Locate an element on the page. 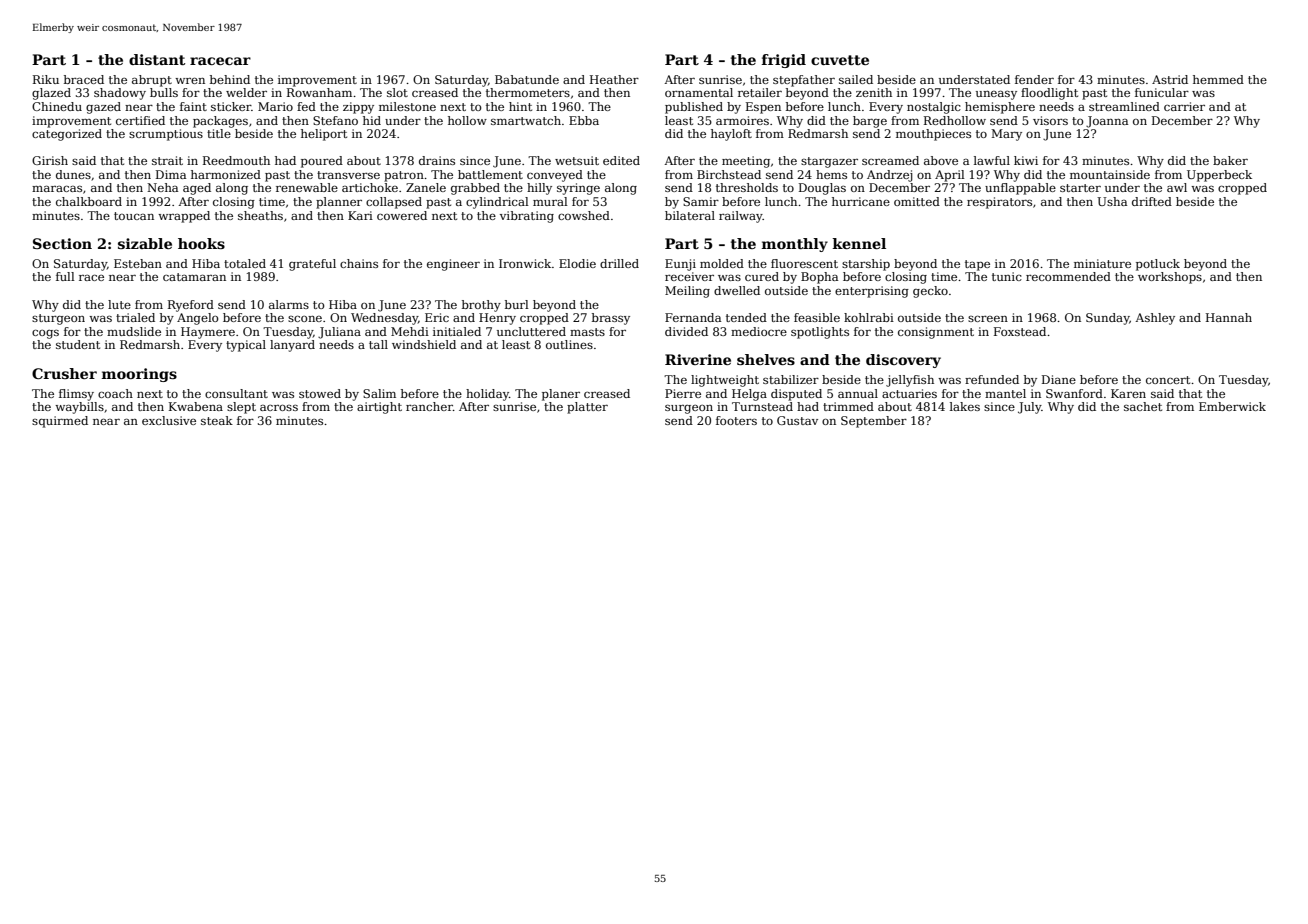 This page has height=924, width=1308. toucan is located at coordinates (134, 216).
